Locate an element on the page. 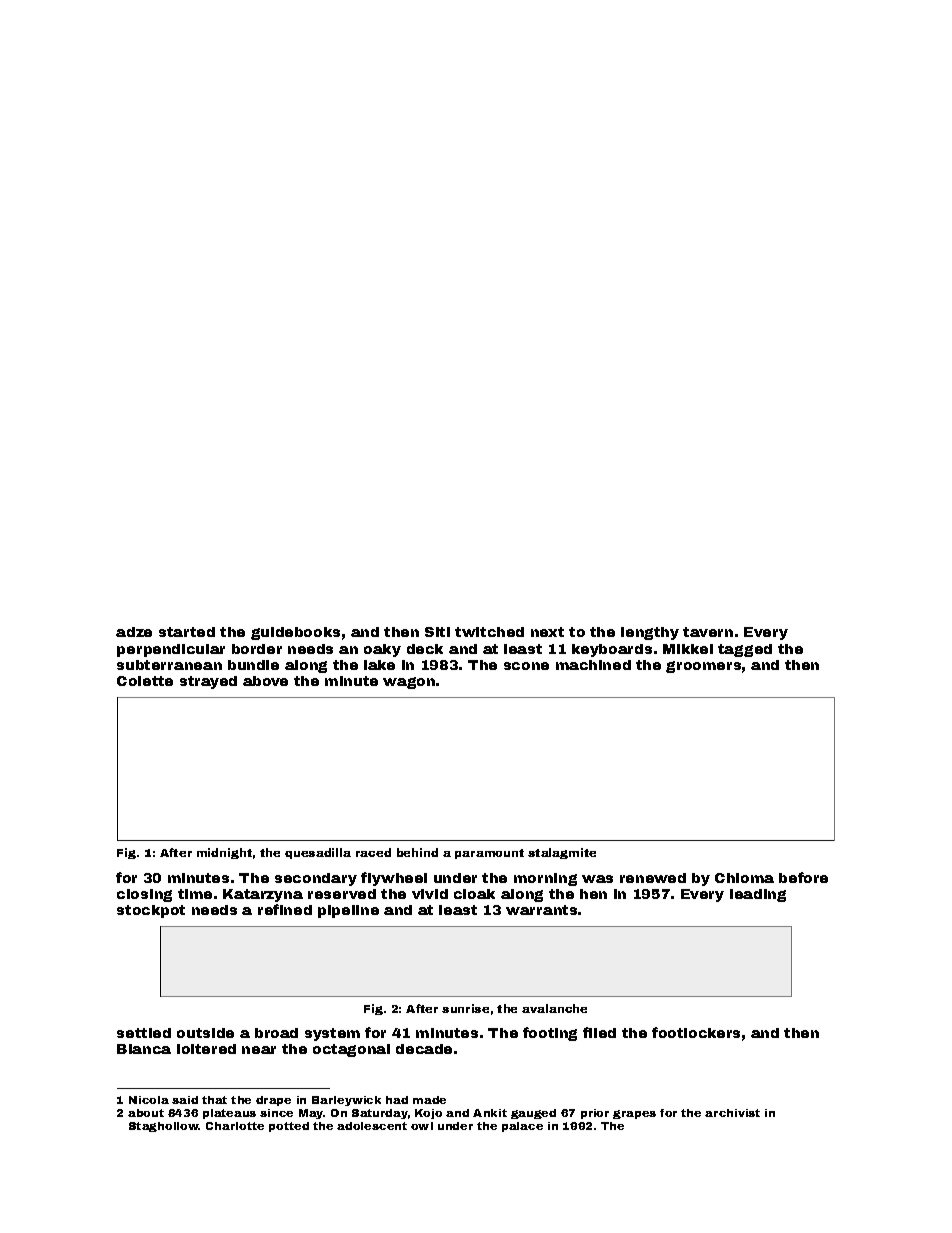  Chioma is located at coordinates (744, 878).
